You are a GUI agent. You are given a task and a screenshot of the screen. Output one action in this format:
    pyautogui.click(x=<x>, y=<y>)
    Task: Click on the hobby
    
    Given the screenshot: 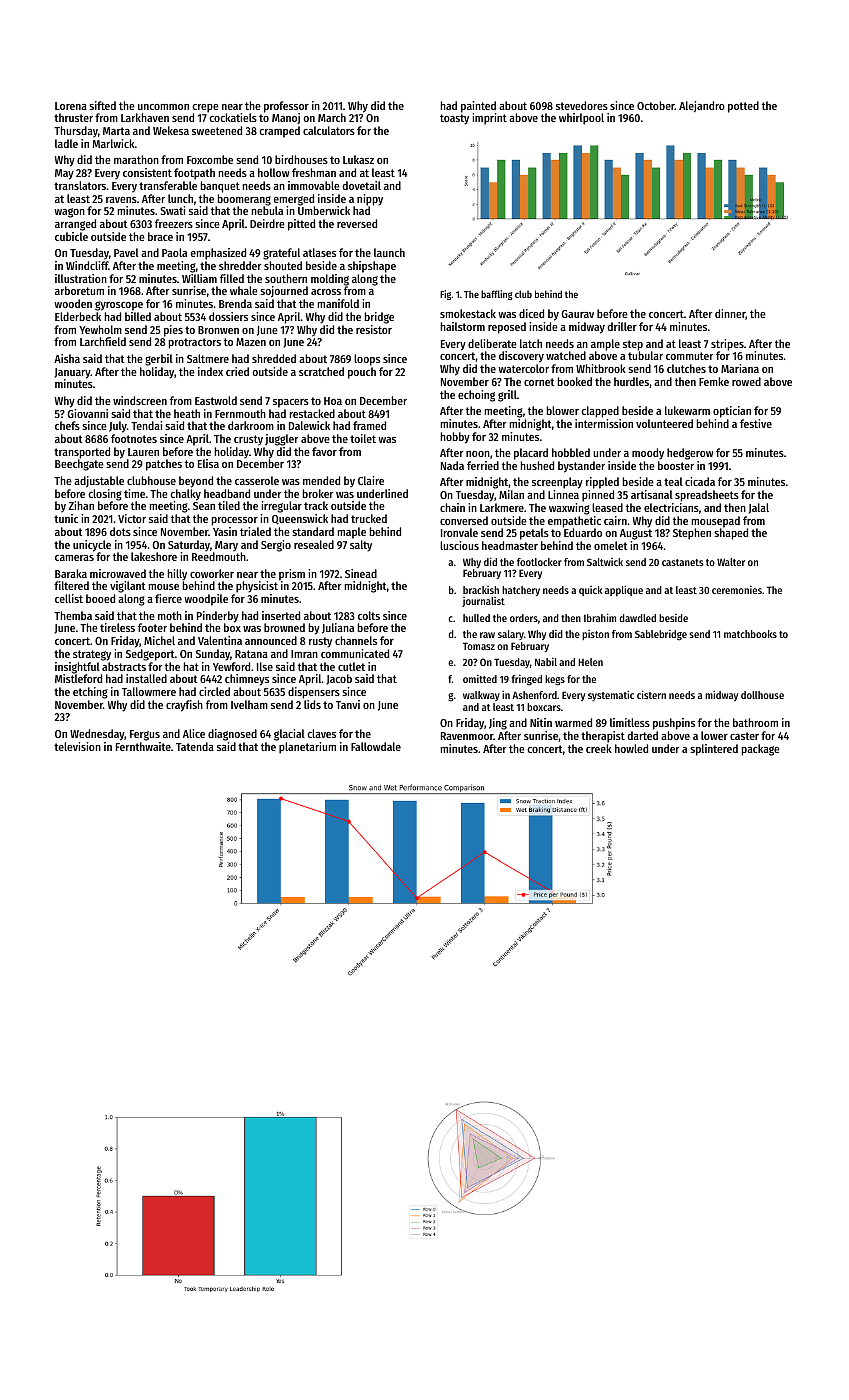 What is the action you would take?
    pyautogui.click(x=455, y=438)
